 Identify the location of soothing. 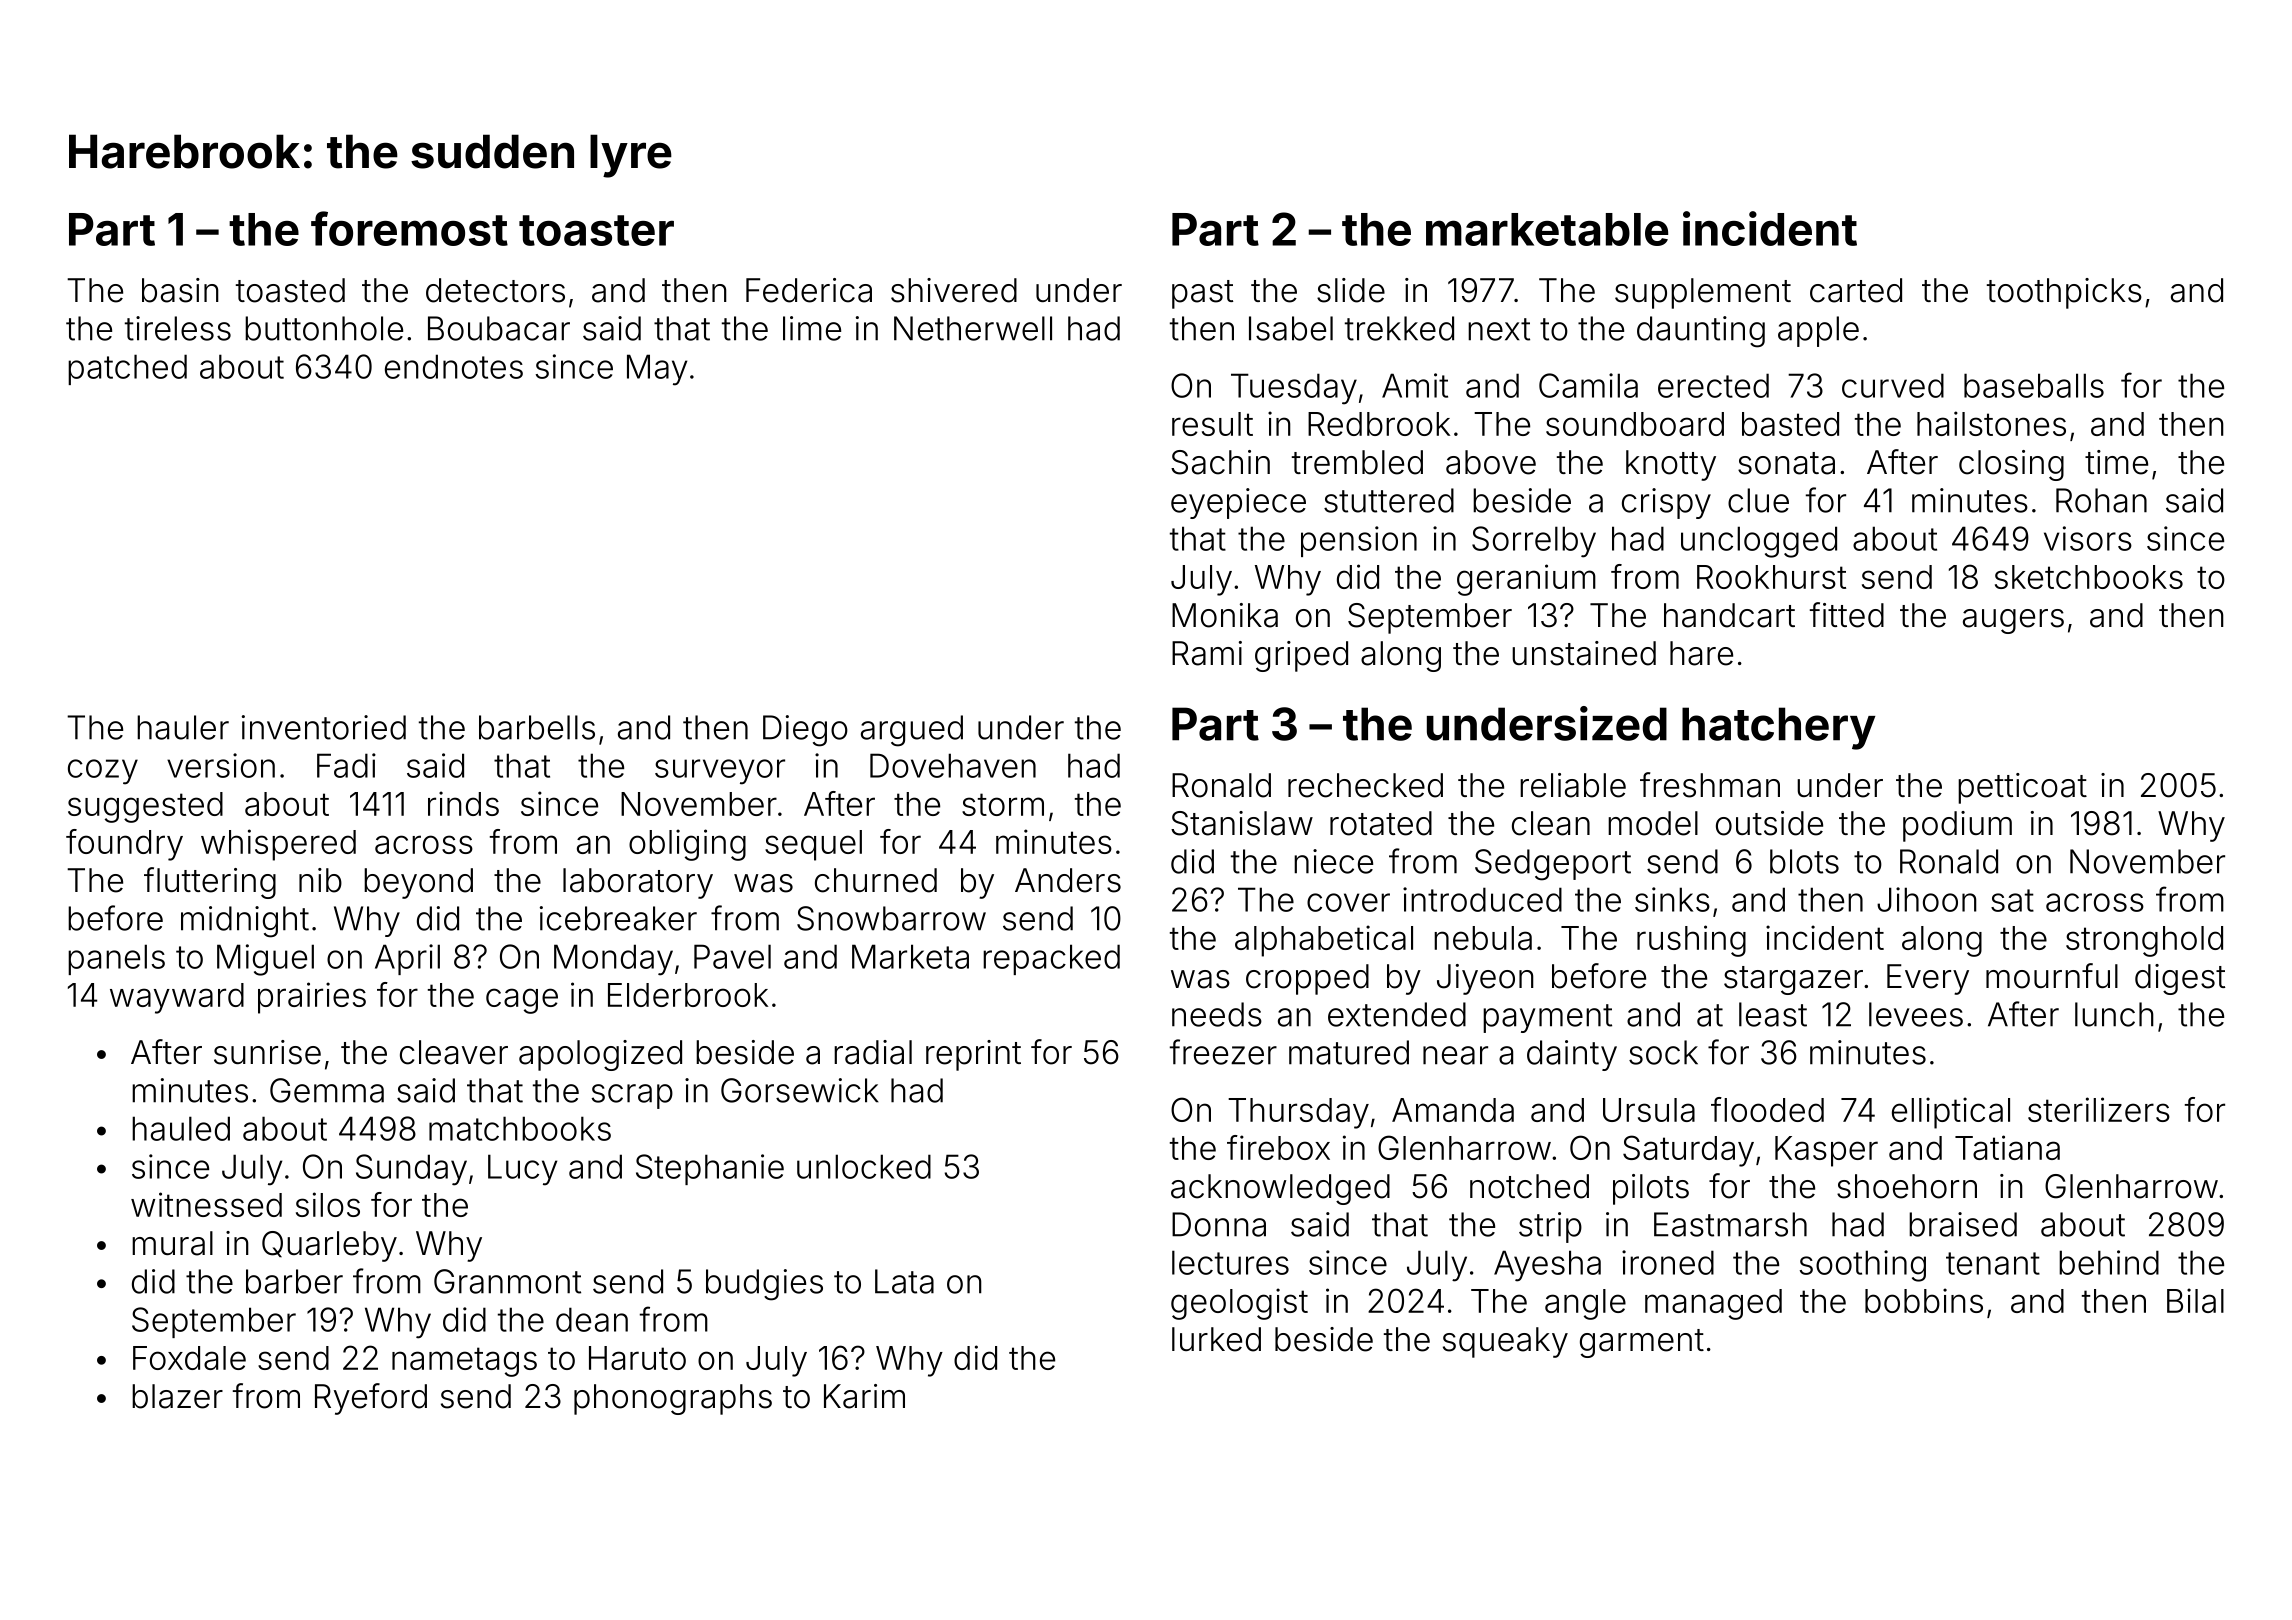
(1863, 1266).
